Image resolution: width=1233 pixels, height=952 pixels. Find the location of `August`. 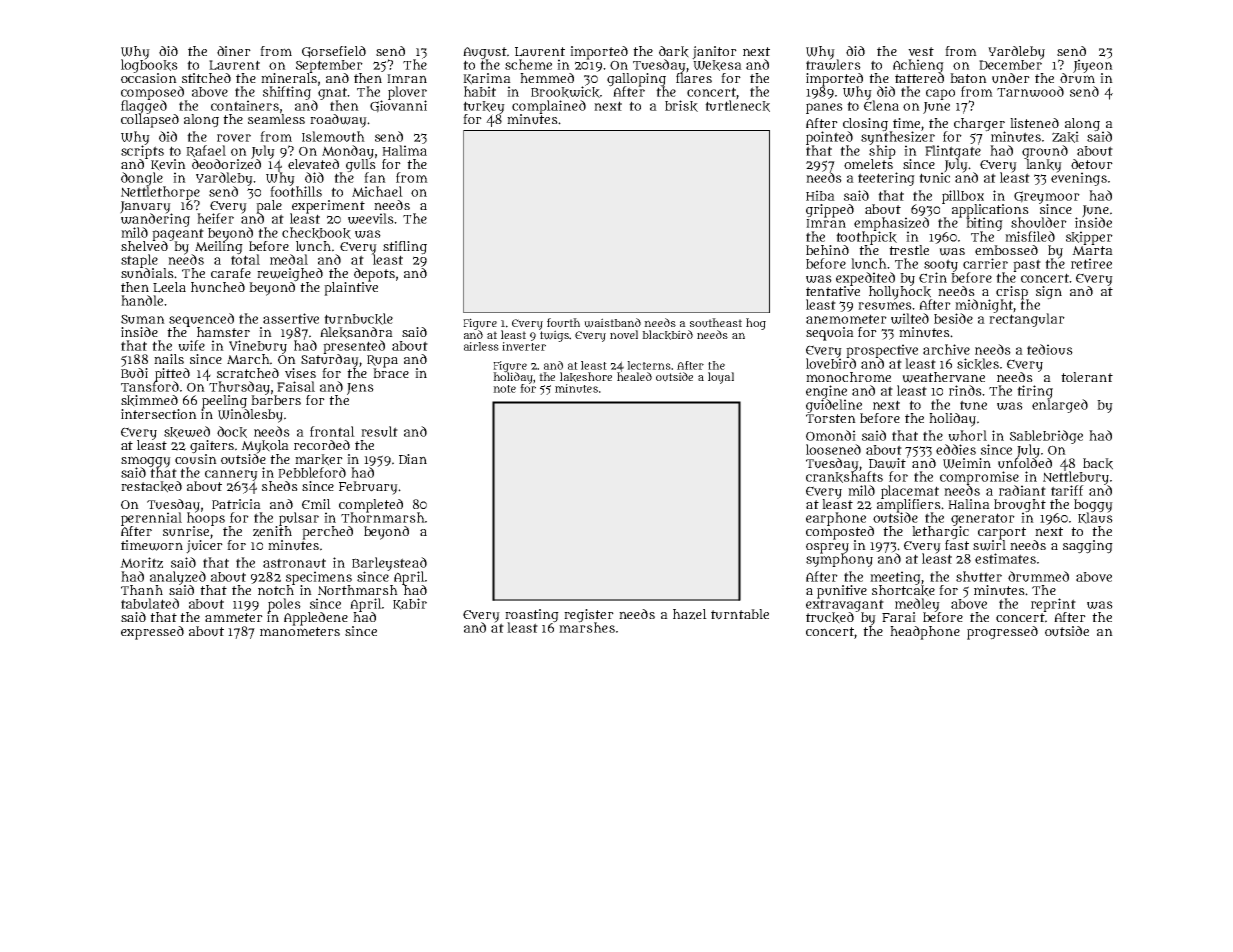

August is located at coordinates (485, 53).
